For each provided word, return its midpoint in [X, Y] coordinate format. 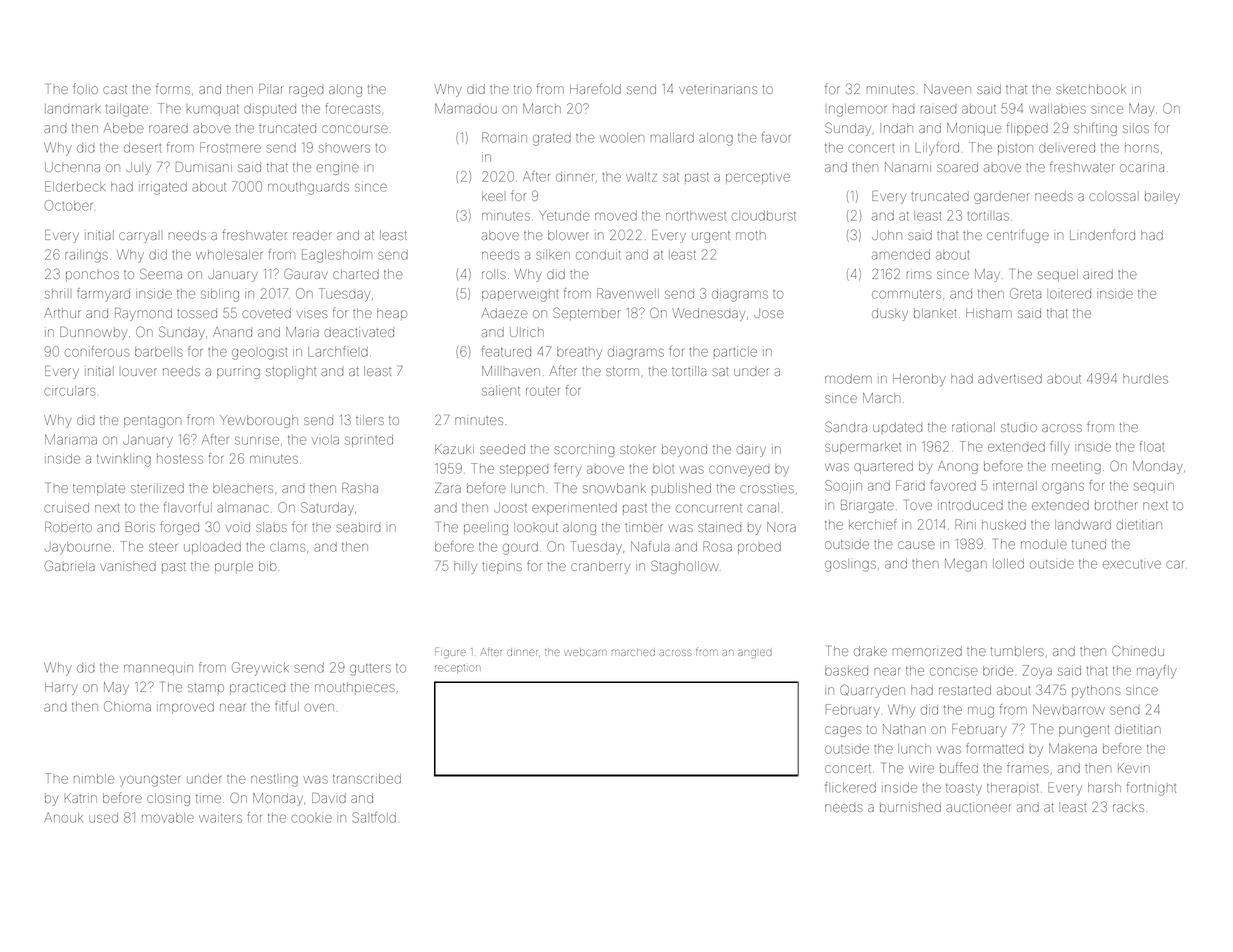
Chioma [127, 706]
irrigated [163, 188]
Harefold [595, 88]
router [543, 391]
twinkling [124, 460]
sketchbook [1091, 89]
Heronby [919, 380]
